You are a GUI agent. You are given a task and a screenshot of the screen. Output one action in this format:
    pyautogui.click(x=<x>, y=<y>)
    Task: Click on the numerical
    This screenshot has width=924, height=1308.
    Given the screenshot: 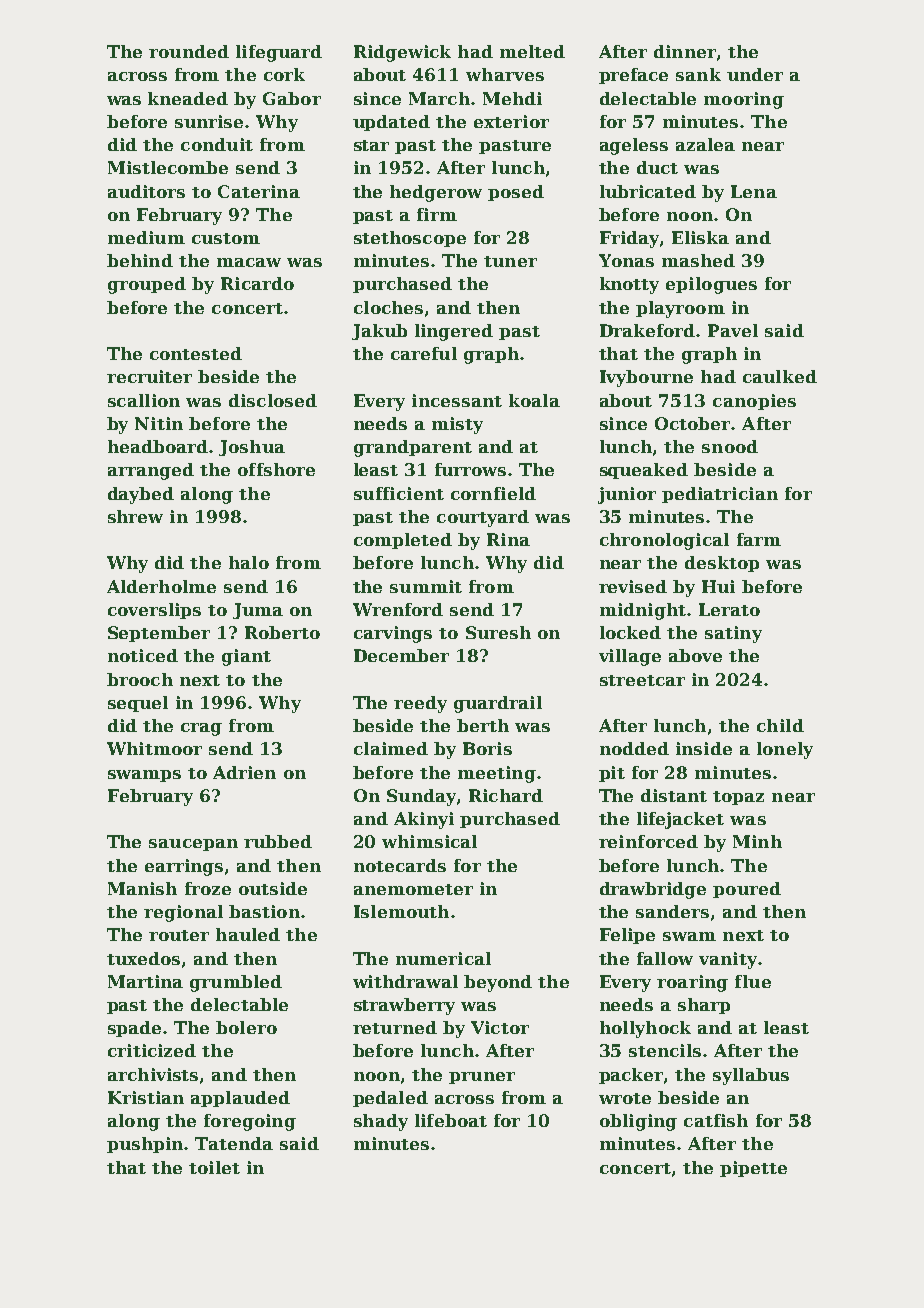 What is the action you would take?
    pyautogui.click(x=443, y=958)
